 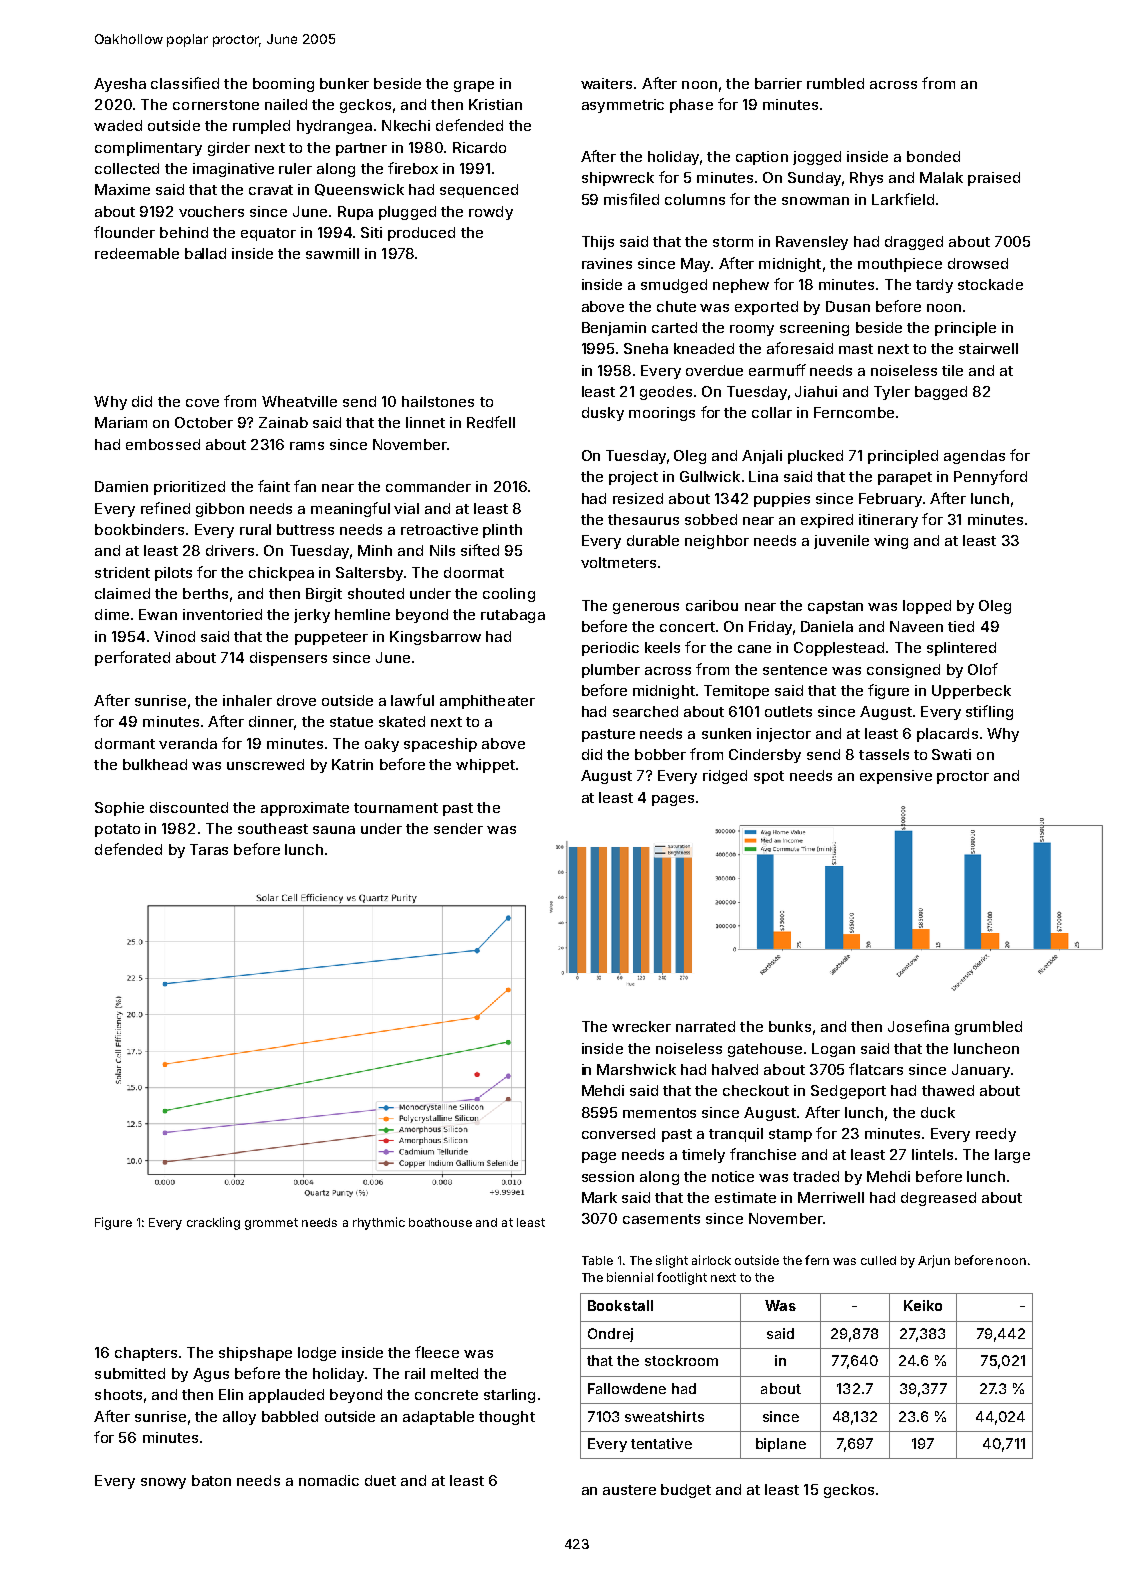 I want to click on Mariam, so click(x=121, y=422).
